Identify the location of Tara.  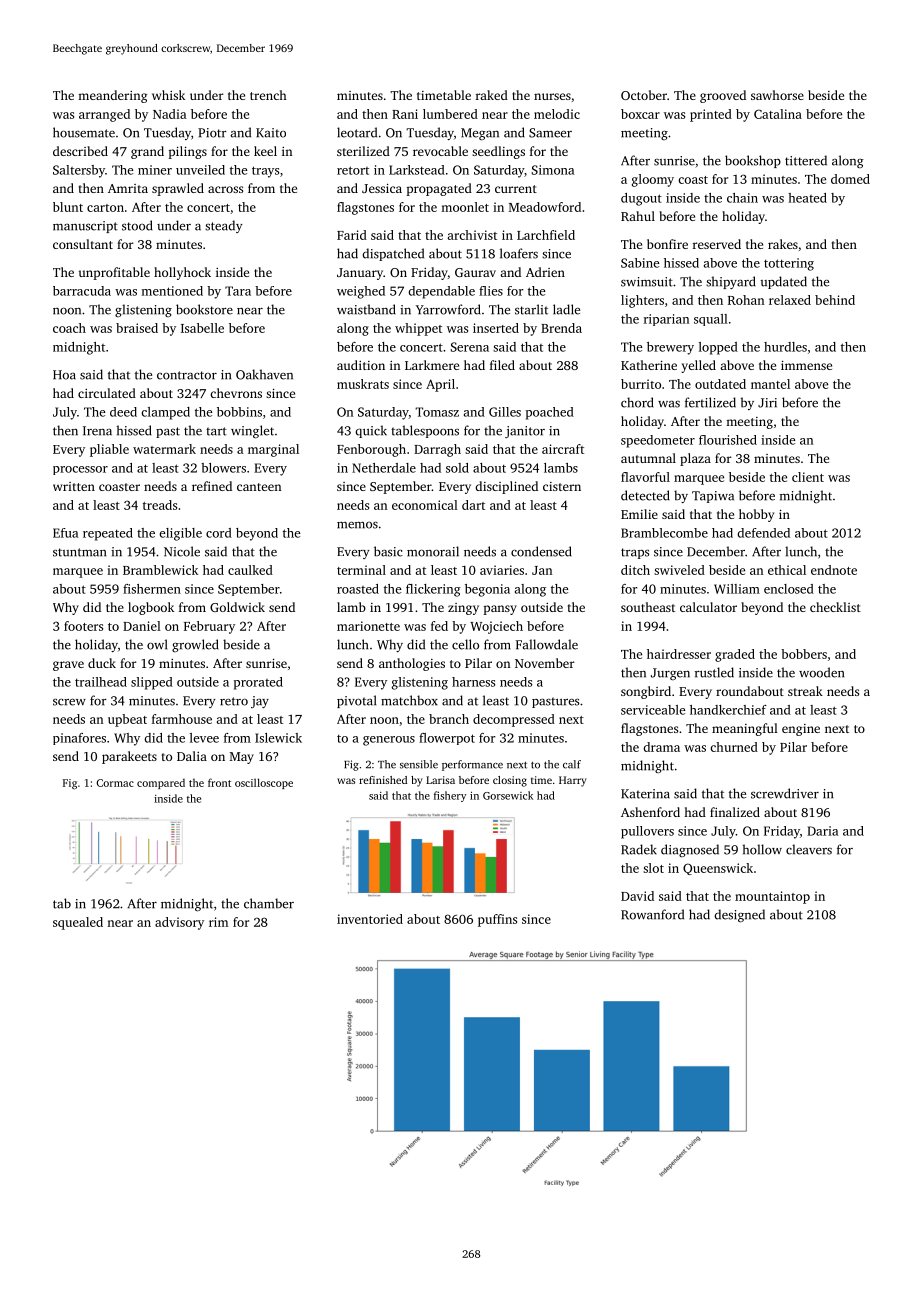
(238, 291).
